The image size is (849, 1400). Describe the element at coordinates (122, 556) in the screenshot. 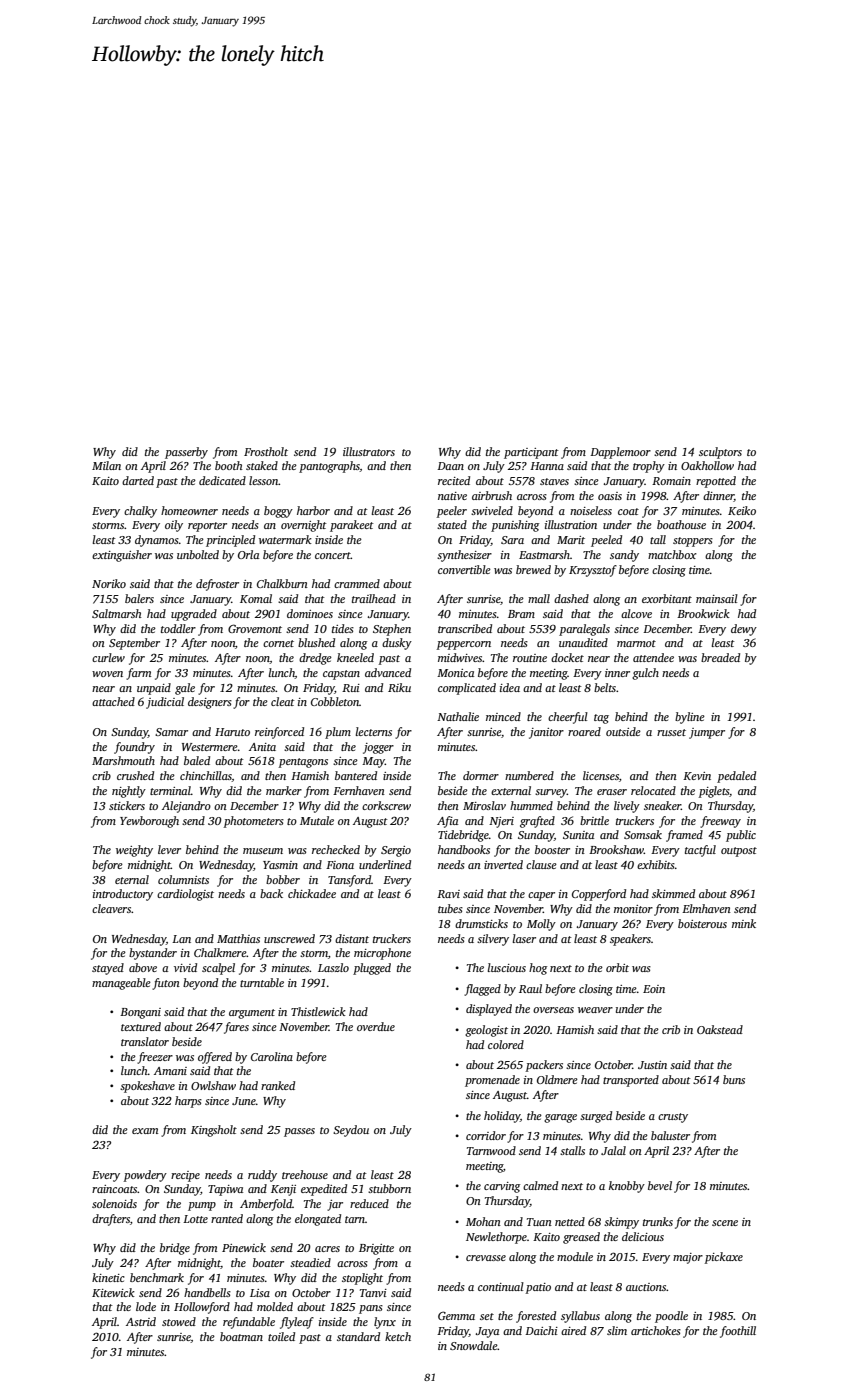

I see `extinguisher` at that location.
